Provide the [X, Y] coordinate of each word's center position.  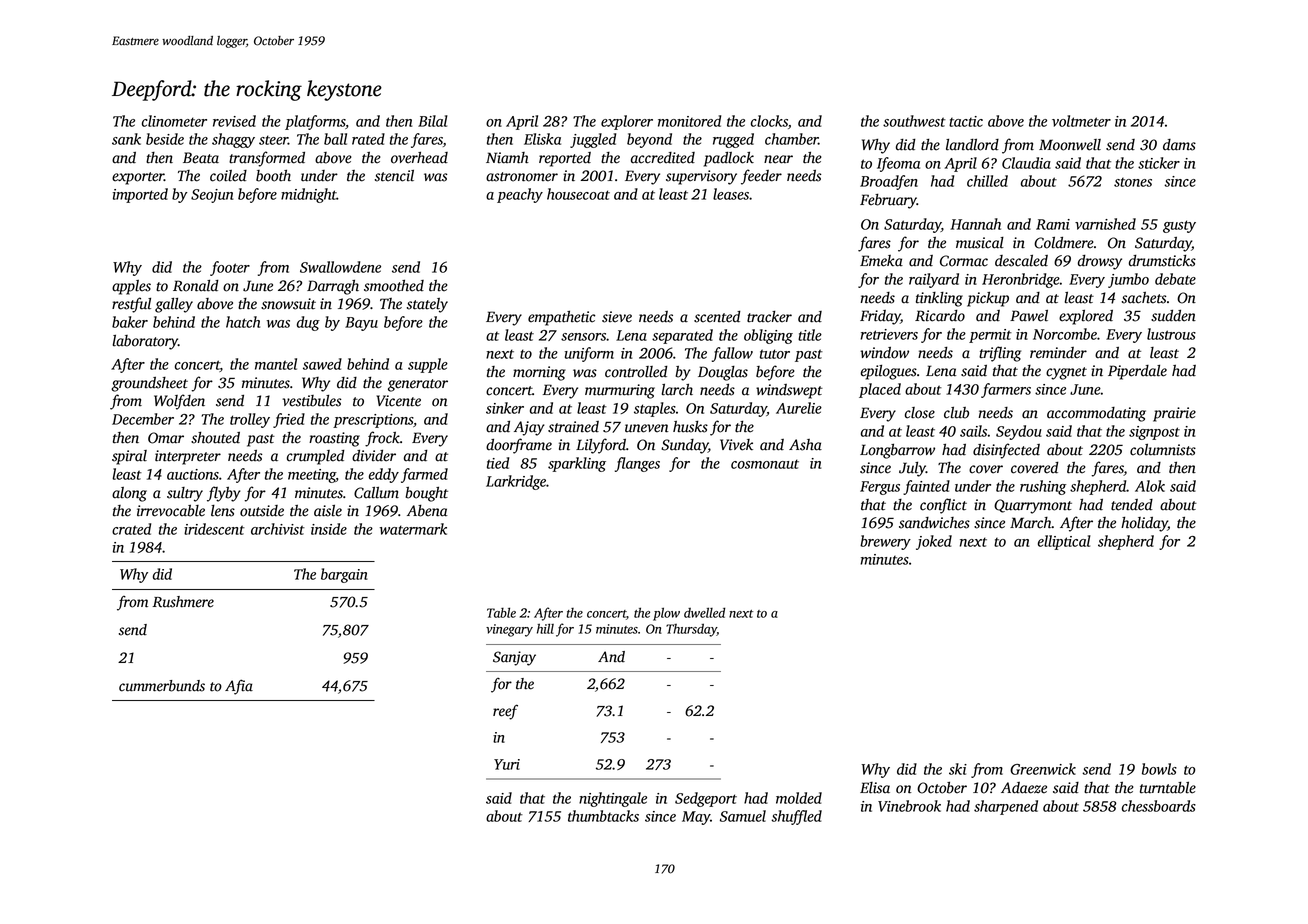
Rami [1053, 224]
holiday [1144, 524]
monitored [689, 121]
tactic [966, 121]
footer [230, 268]
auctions [193, 474]
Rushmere [183, 602]
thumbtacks [603, 816]
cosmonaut [765, 464]
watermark [413, 529]
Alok [1150, 486]
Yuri [507, 764]
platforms [315, 122]
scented [717, 317]
